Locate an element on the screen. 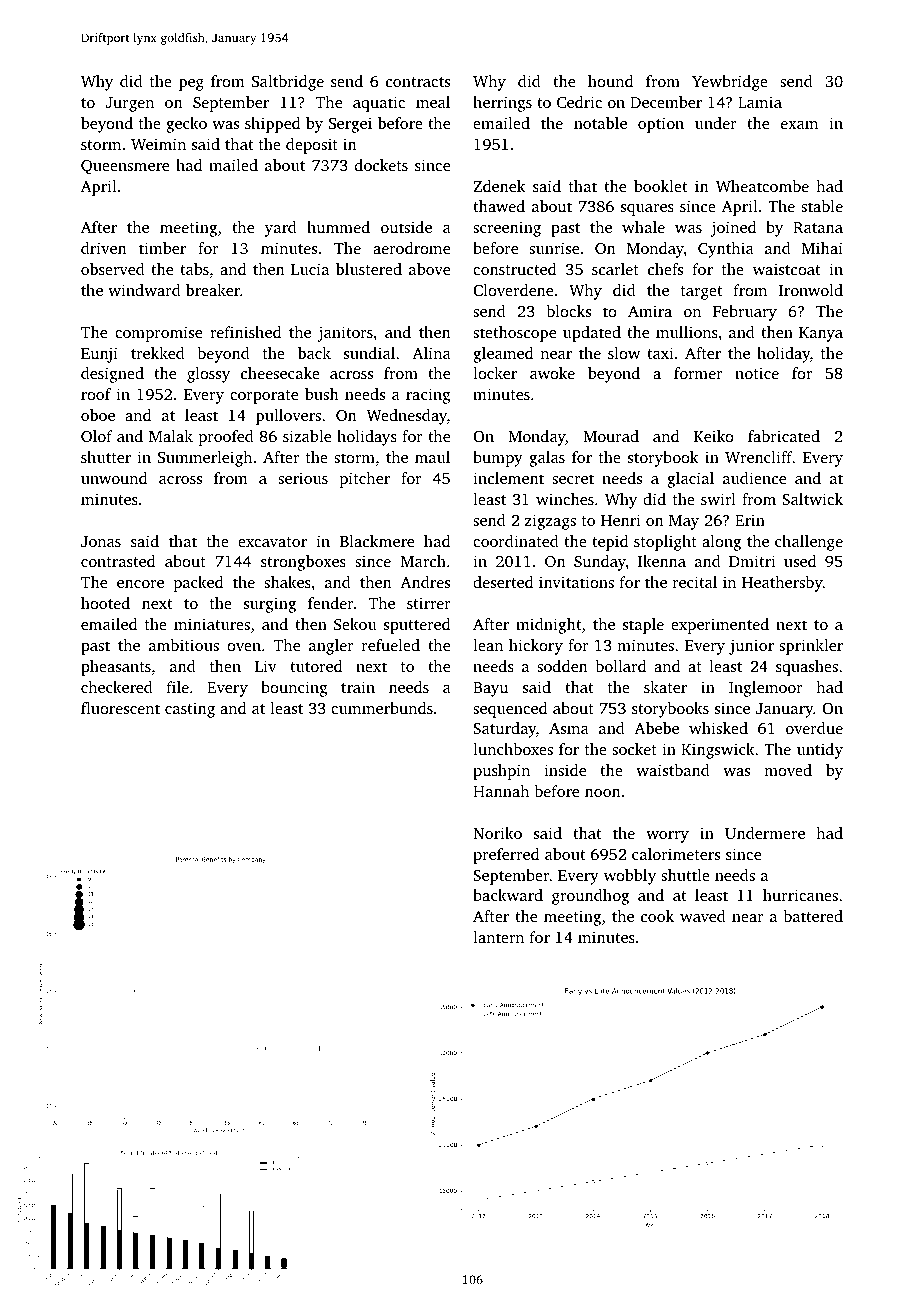 The height and width of the screenshot is (1308, 924). peg is located at coordinates (191, 85).
